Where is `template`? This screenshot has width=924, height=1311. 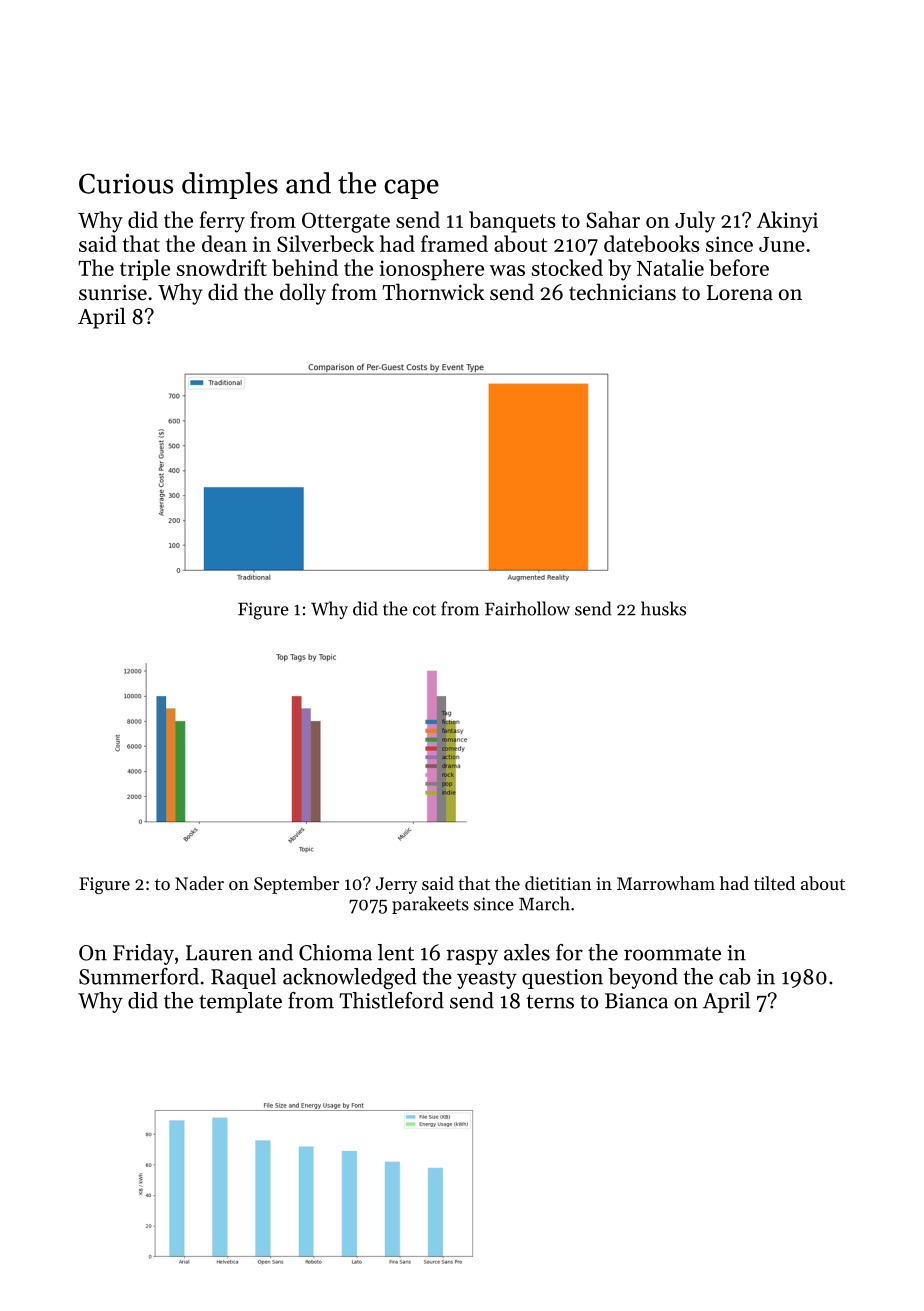
template is located at coordinates (240, 1002).
